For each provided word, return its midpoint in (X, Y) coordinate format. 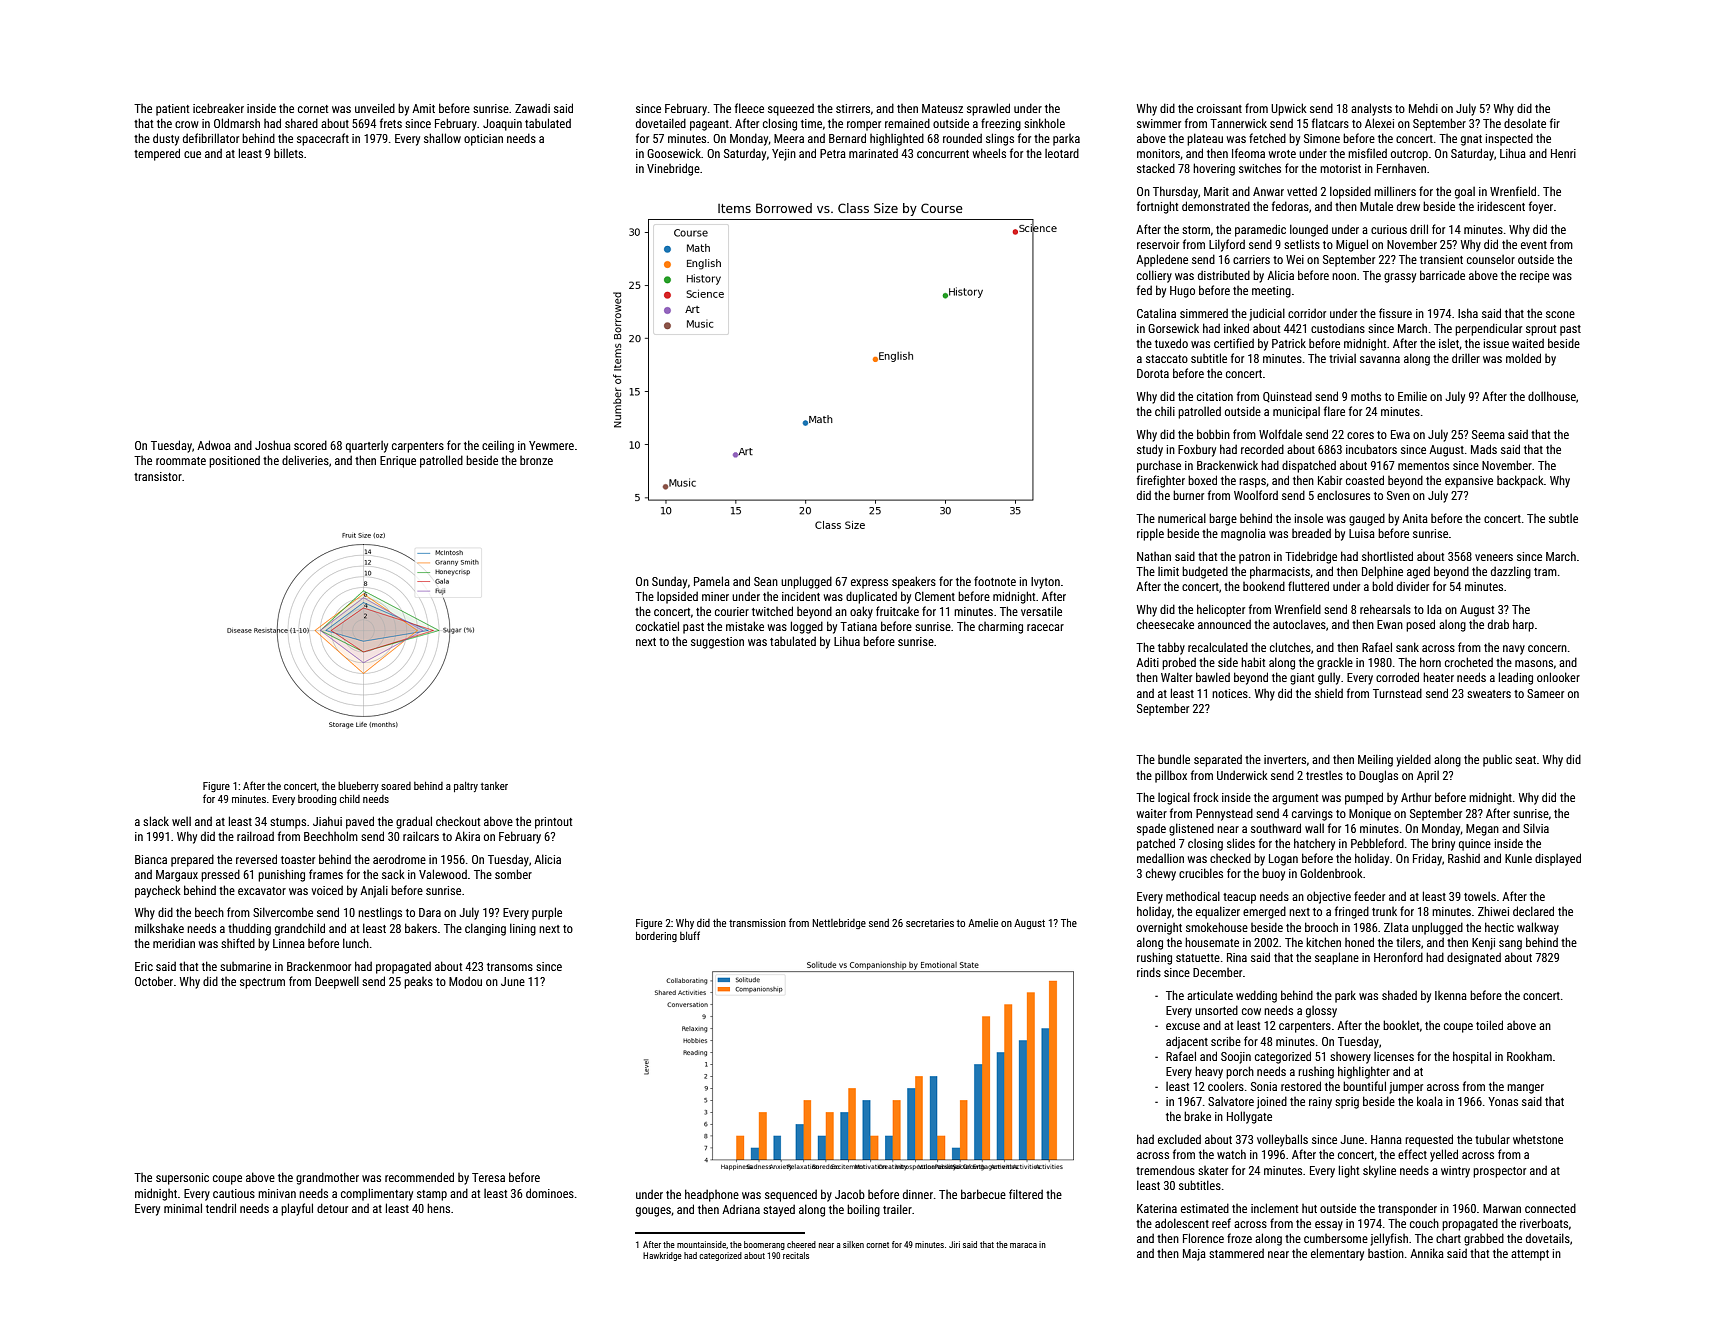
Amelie (983, 923)
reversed (256, 859)
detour (332, 1208)
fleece (749, 108)
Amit (423, 108)
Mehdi (1423, 108)
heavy (1209, 1072)
